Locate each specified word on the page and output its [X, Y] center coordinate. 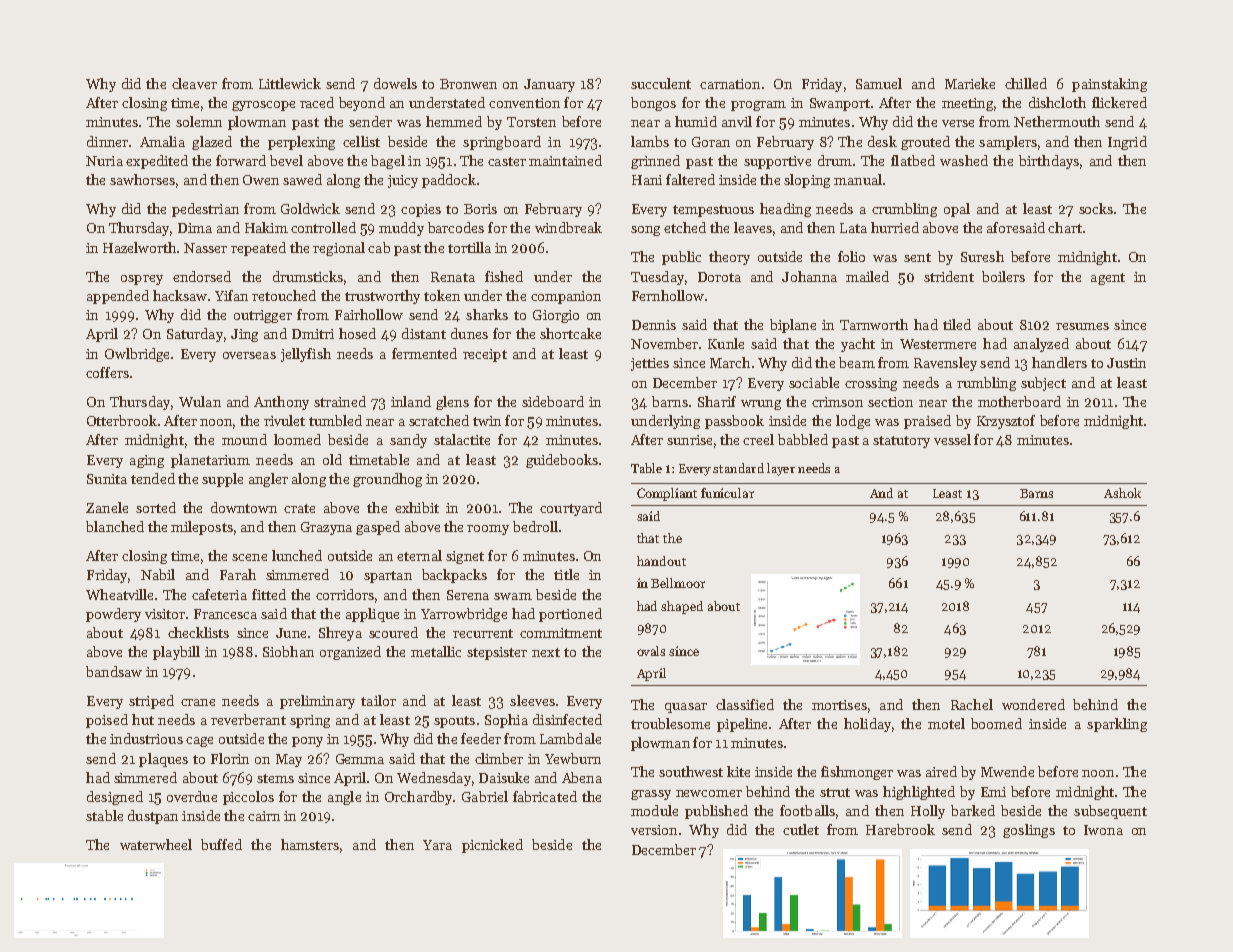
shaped [682, 607]
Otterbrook [122, 420]
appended [118, 297]
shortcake [570, 333]
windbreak [568, 227]
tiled [957, 324]
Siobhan [288, 651]
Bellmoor [678, 583]
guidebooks [562, 461]
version [654, 830]
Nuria [104, 161]
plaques [163, 760]
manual [858, 179]
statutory [901, 442]
